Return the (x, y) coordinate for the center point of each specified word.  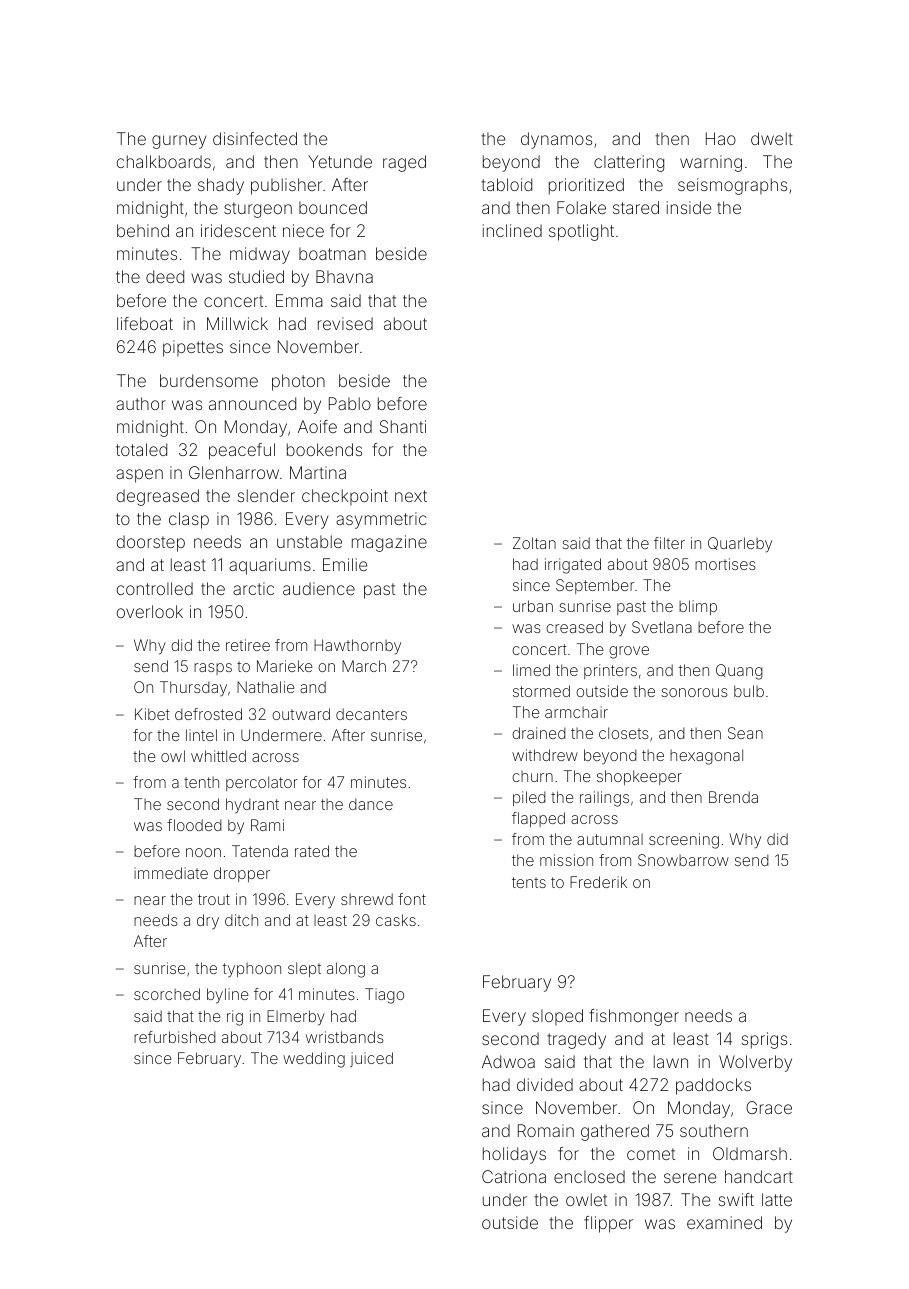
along (346, 970)
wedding (314, 1060)
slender (266, 495)
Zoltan (534, 543)
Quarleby (740, 545)
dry (208, 921)
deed (165, 276)
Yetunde (340, 161)
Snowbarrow (683, 860)
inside (689, 207)
